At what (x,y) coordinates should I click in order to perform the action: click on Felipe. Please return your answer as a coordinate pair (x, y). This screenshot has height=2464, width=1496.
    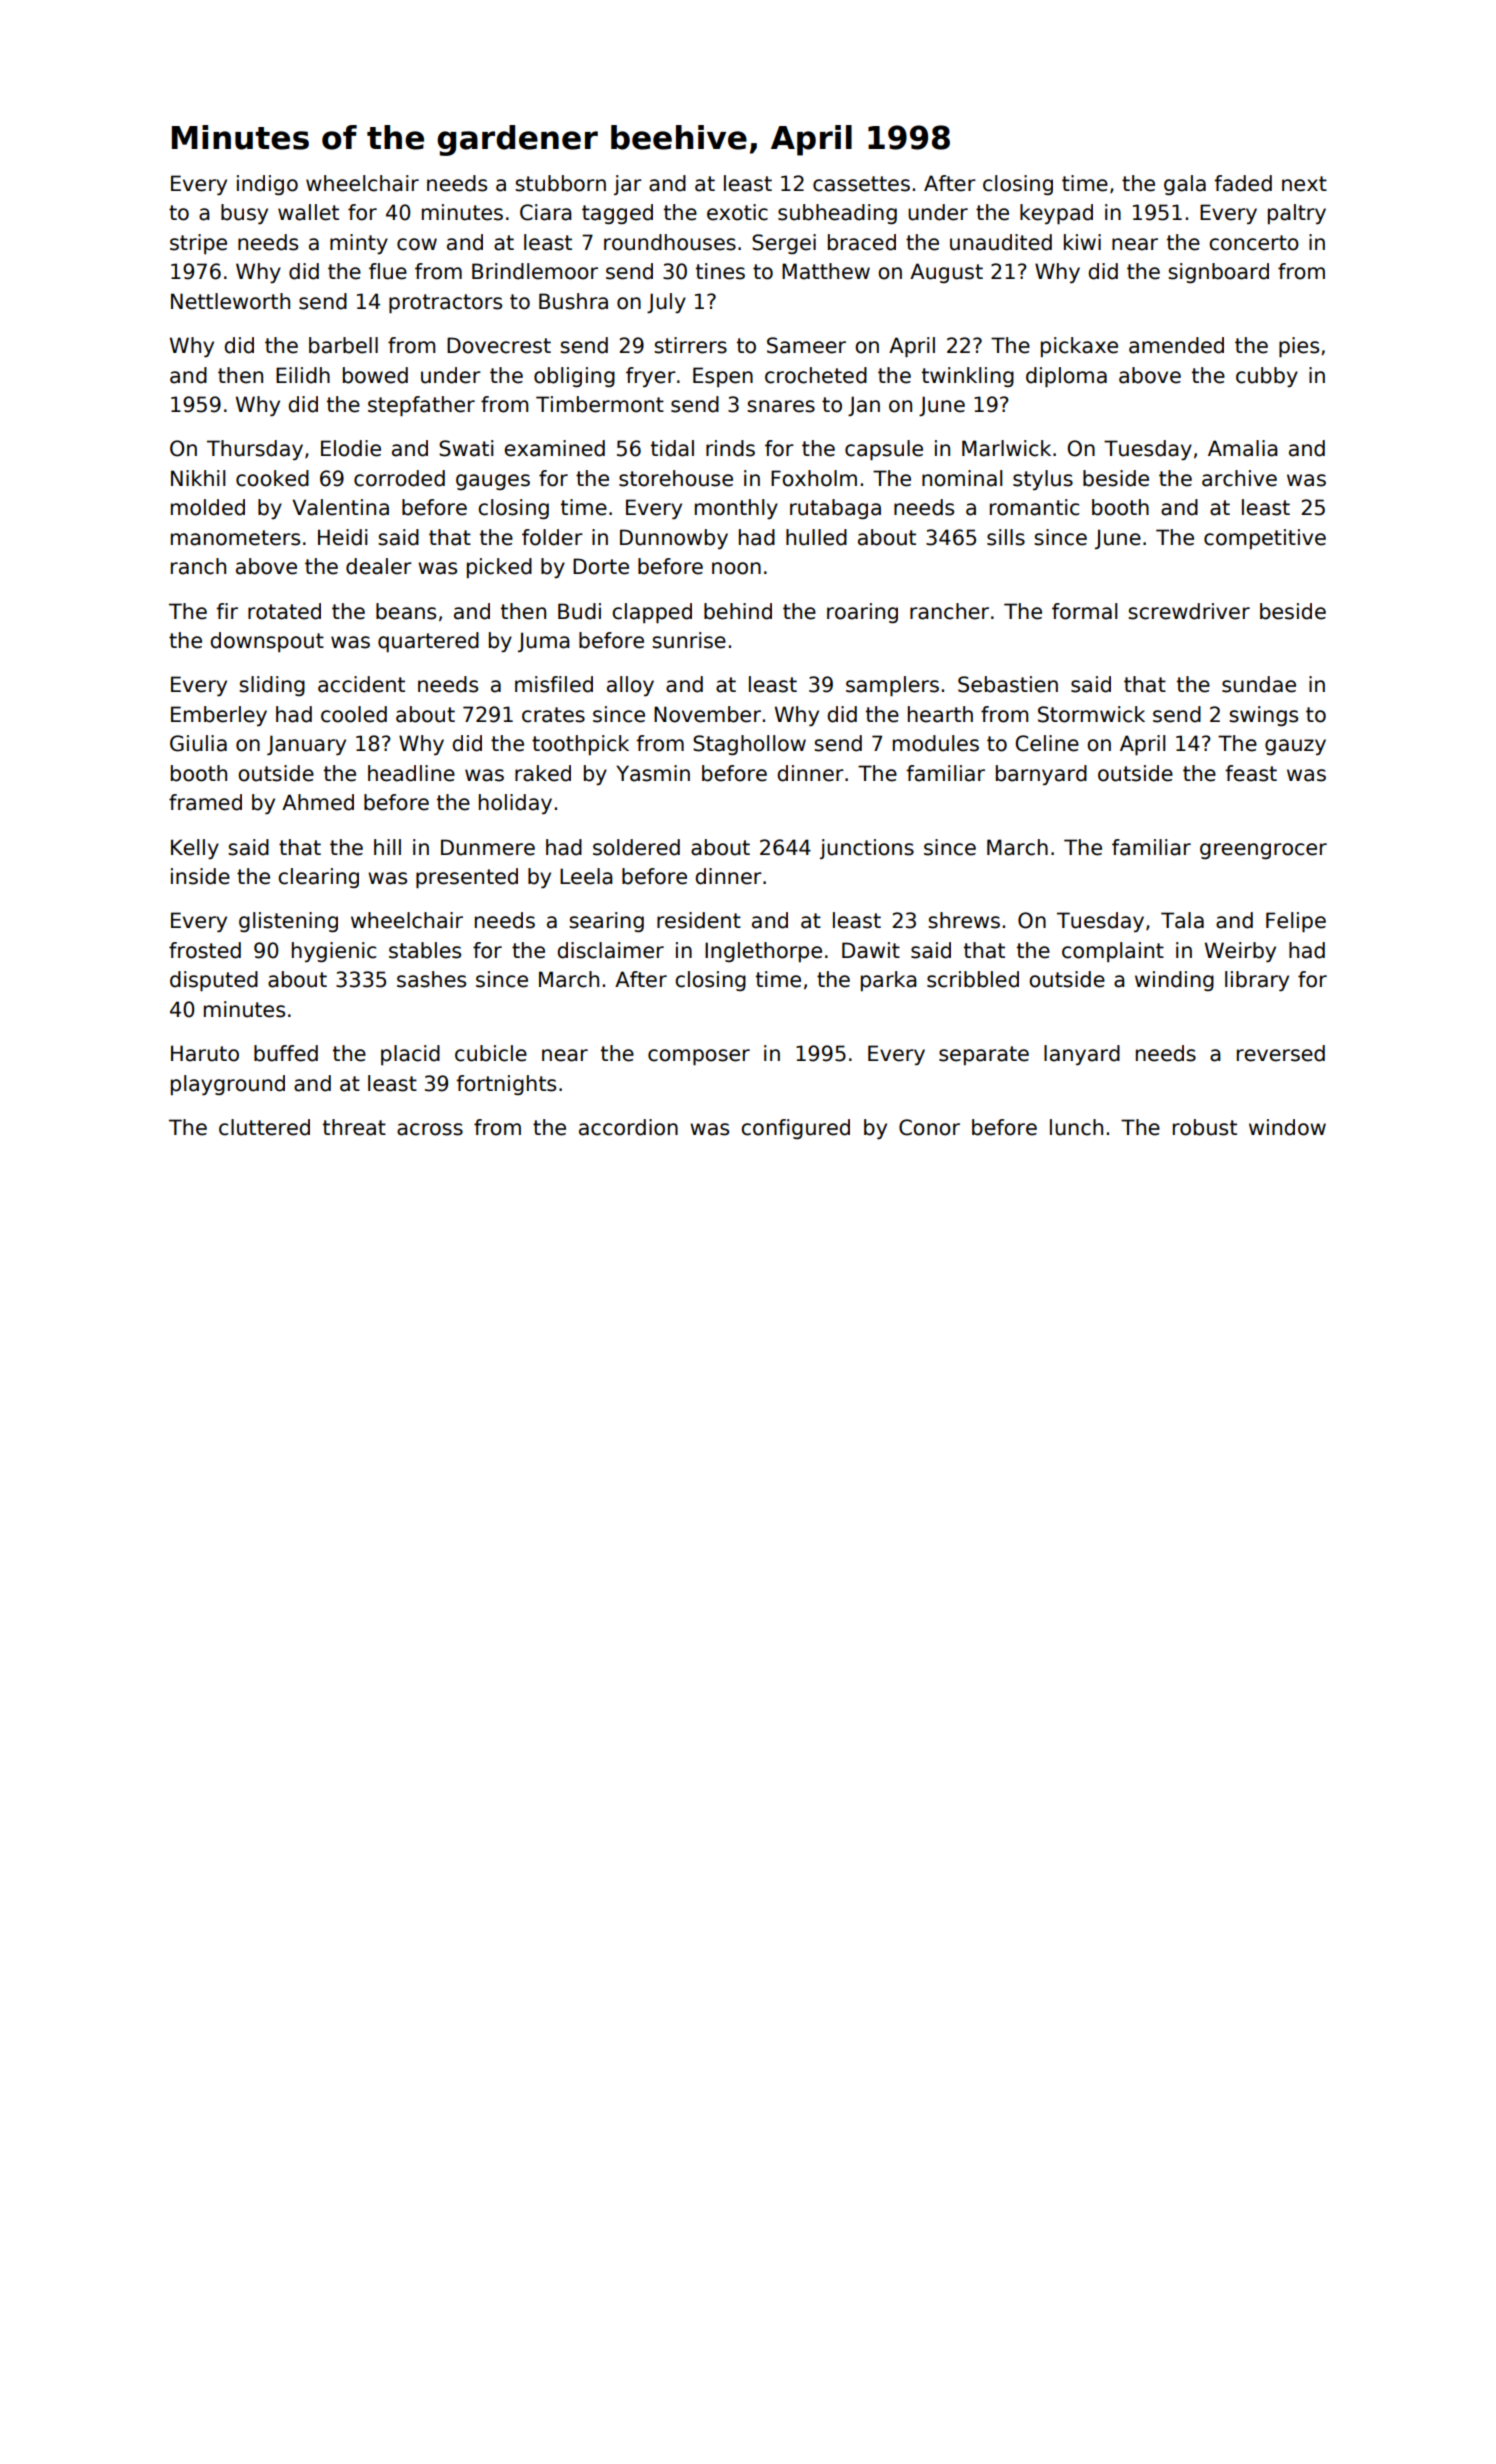
    Looking at the image, I should click on (1296, 922).
